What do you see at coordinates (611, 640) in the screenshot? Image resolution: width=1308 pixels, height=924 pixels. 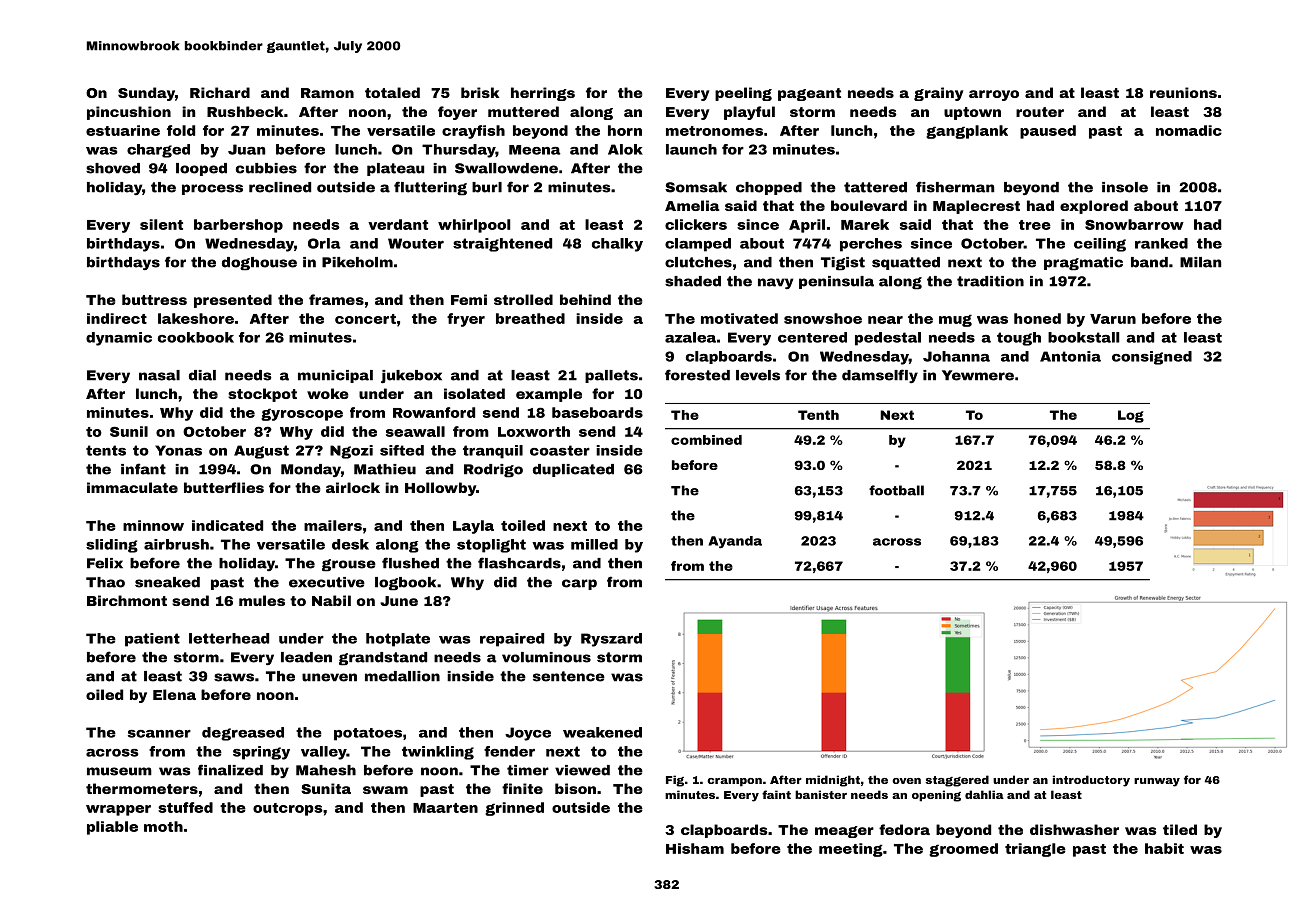 I see `Ryszard` at bounding box center [611, 640].
